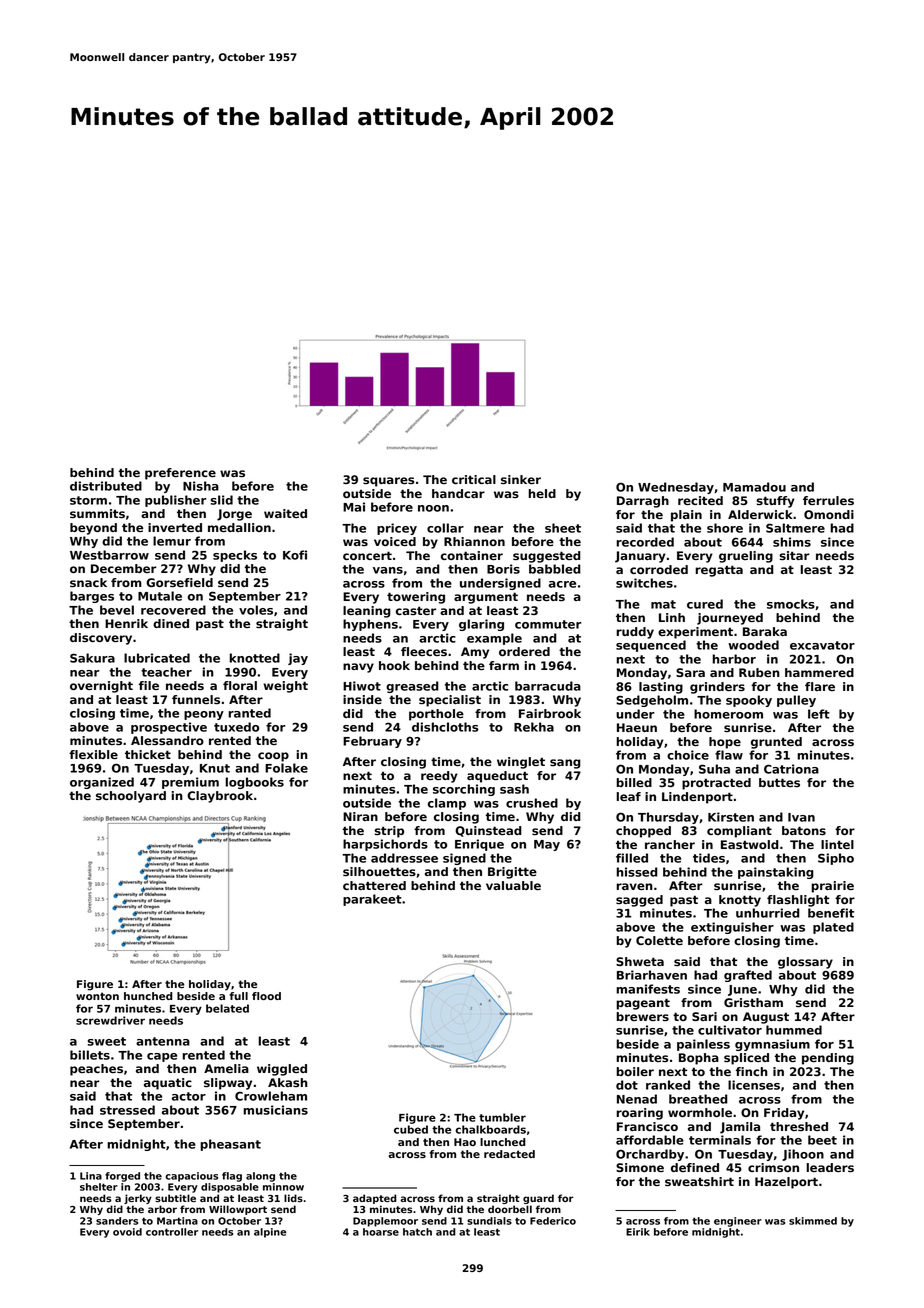 The height and width of the page is (1308, 924). Describe the element at coordinates (127, 1232) in the page. I see `ovoid` at that location.
